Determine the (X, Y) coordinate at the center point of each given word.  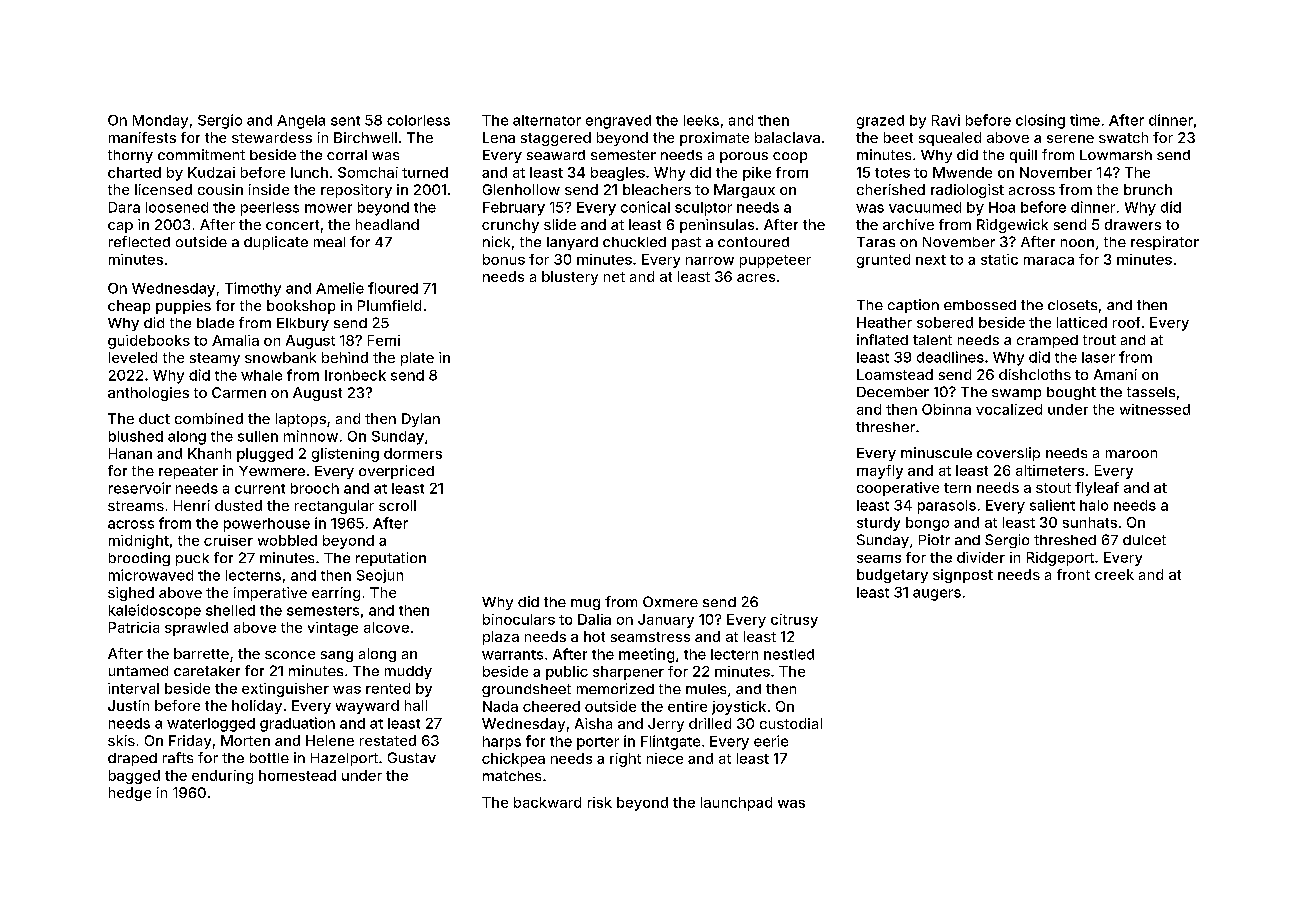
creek (1114, 574)
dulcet (1144, 540)
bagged (134, 777)
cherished (891, 189)
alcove (386, 627)
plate (417, 359)
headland (387, 224)
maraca (1049, 261)
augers (937, 595)
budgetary (892, 576)
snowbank (280, 357)
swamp (1016, 394)
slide (560, 224)
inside (269, 189)
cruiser (228, 540)
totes (892, 173)
